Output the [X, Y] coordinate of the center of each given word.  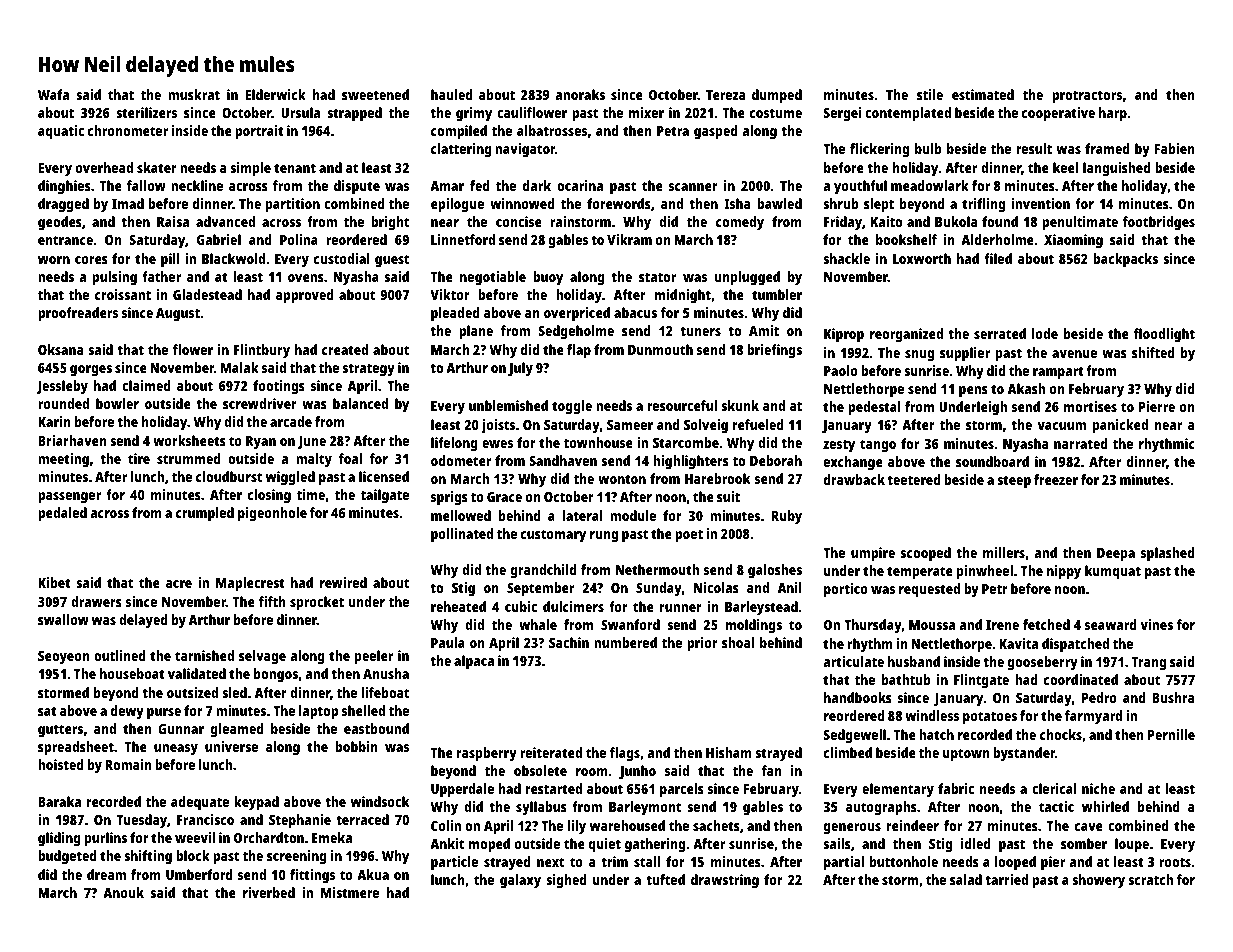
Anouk [123, 892]
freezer [1056, 479]
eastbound [376, 728]
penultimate [1080, 223]
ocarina [580, 185]
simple [250, 169]
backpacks [1125, 260]
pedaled [62, 514]
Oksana [60, 349]
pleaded [455, 314]
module [633, 515]
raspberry [487, 754]
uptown [966, 755]
